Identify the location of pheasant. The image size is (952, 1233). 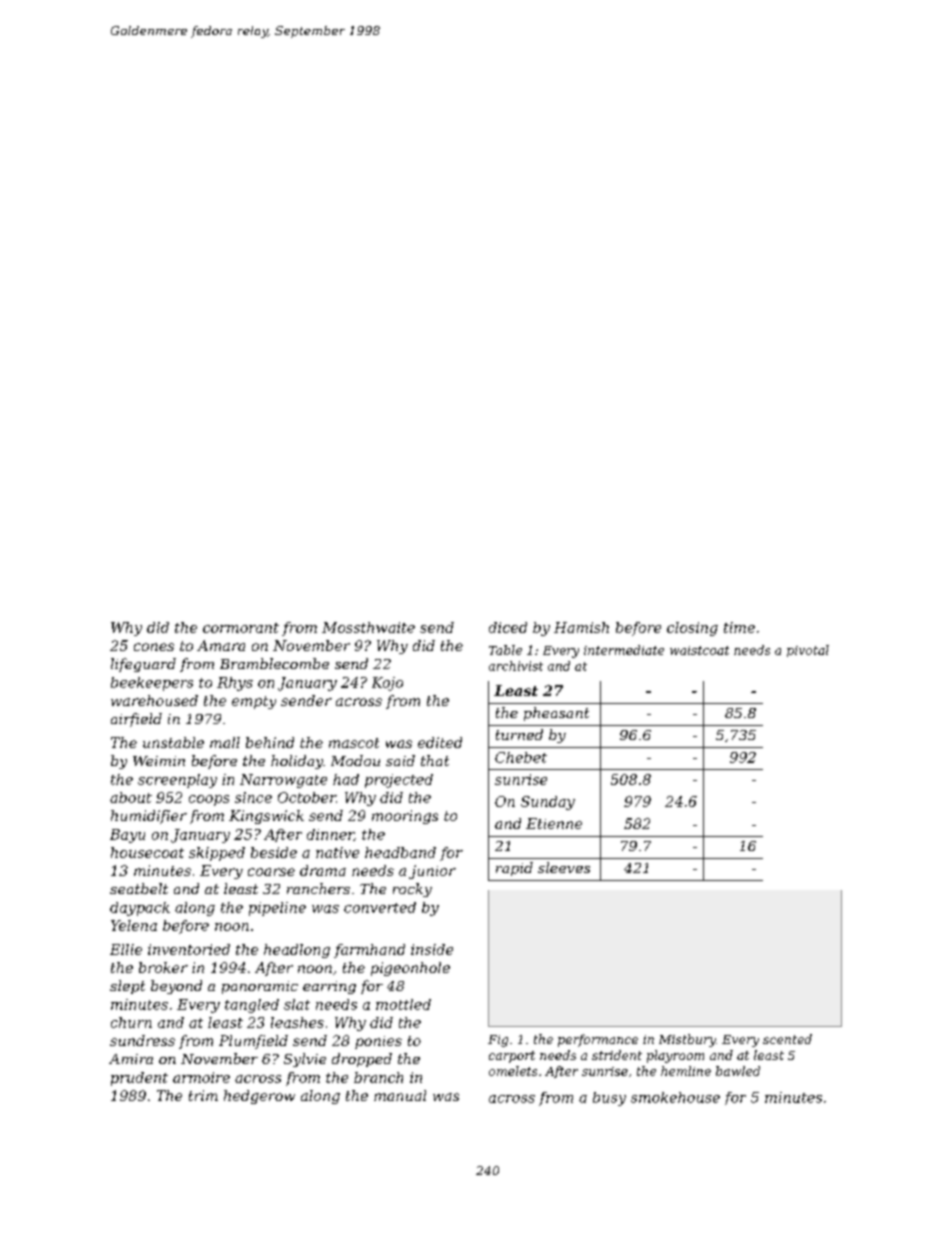
(556, 714).
